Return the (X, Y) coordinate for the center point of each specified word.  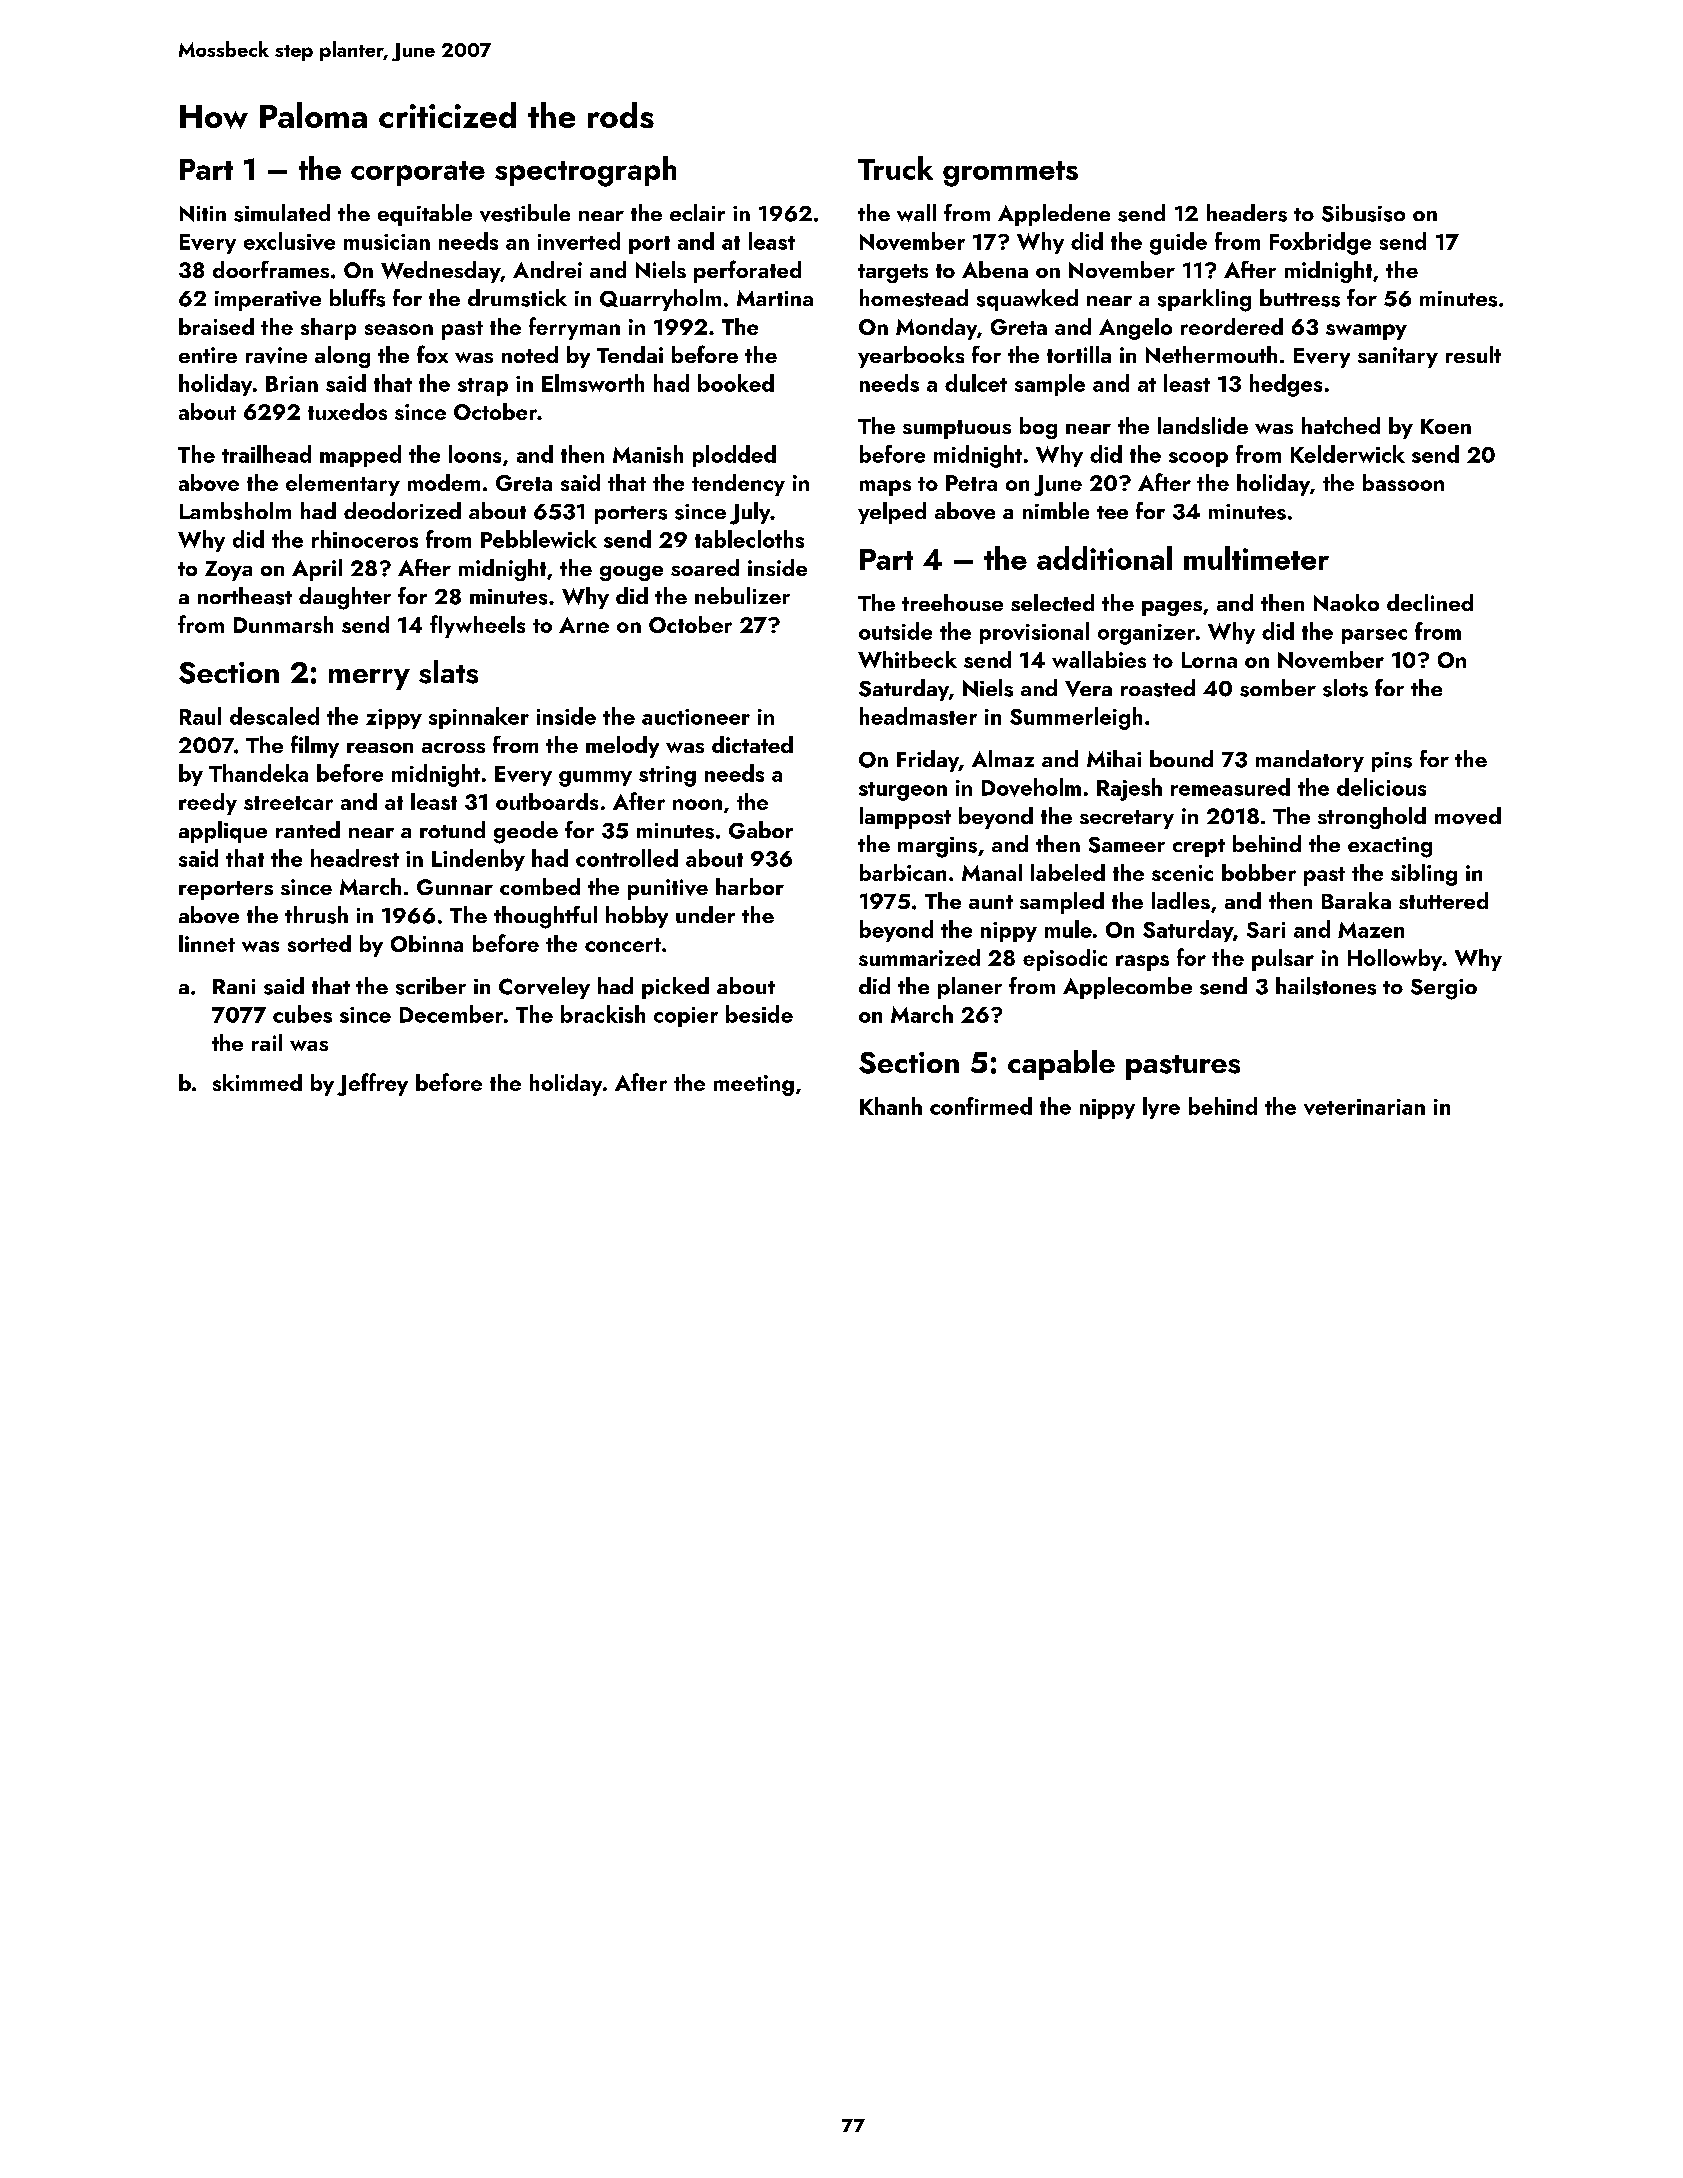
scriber (431, 986)
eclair (697, 212)
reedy (208, 804)
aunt (991, 902)
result (1473, 354)
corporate (418, 173)
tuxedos (347, 411)
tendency (738, 485)
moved (1468, 816)
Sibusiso (1363, 213)
